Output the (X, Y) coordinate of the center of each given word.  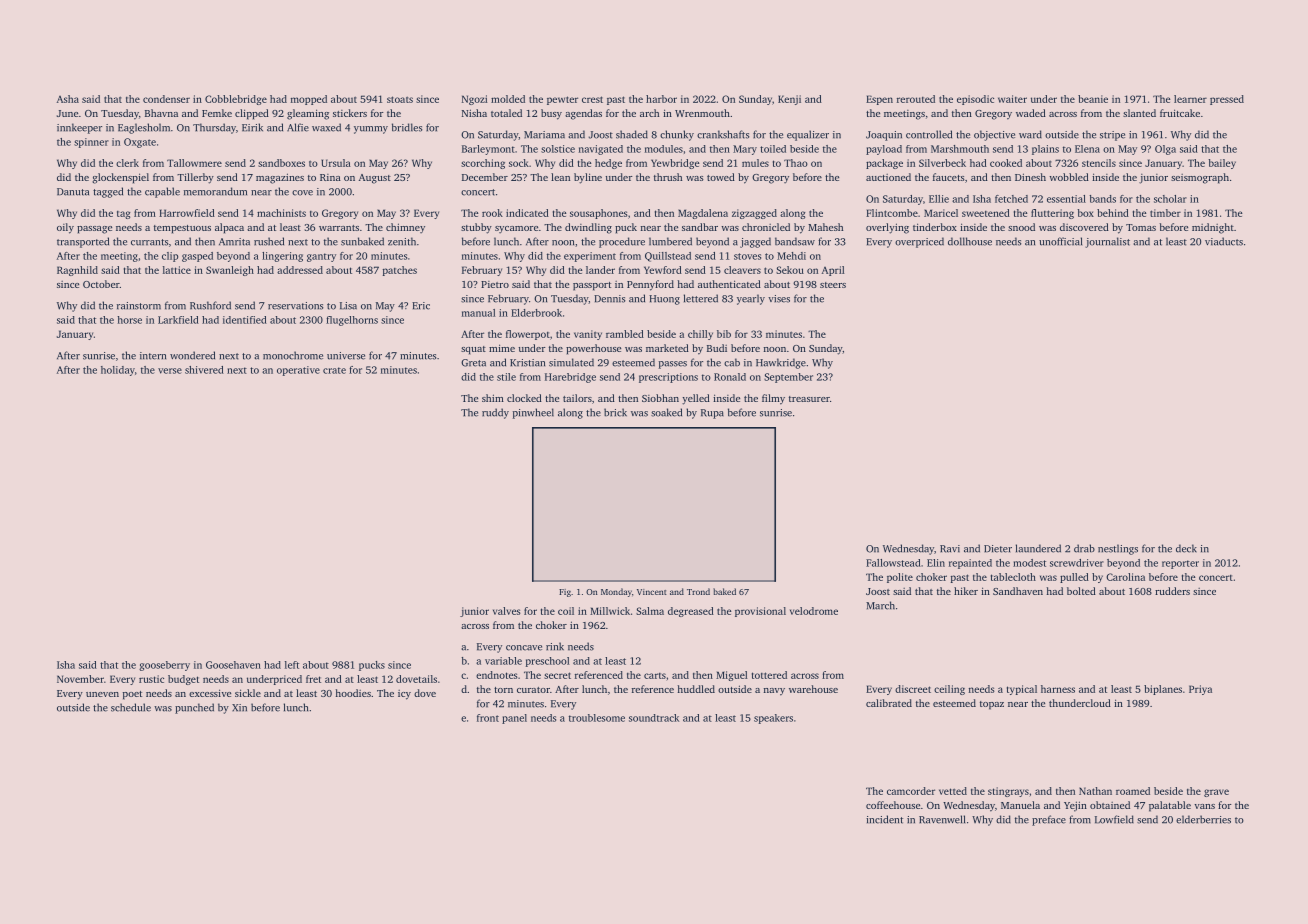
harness (1058, 689)
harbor (661, 99)
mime (502, 348)
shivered (204, 370)
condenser (166, 99)
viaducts (1224, 241)
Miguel (731, 676)
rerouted (916, 99)
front (488, 718)
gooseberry (164, 666)
